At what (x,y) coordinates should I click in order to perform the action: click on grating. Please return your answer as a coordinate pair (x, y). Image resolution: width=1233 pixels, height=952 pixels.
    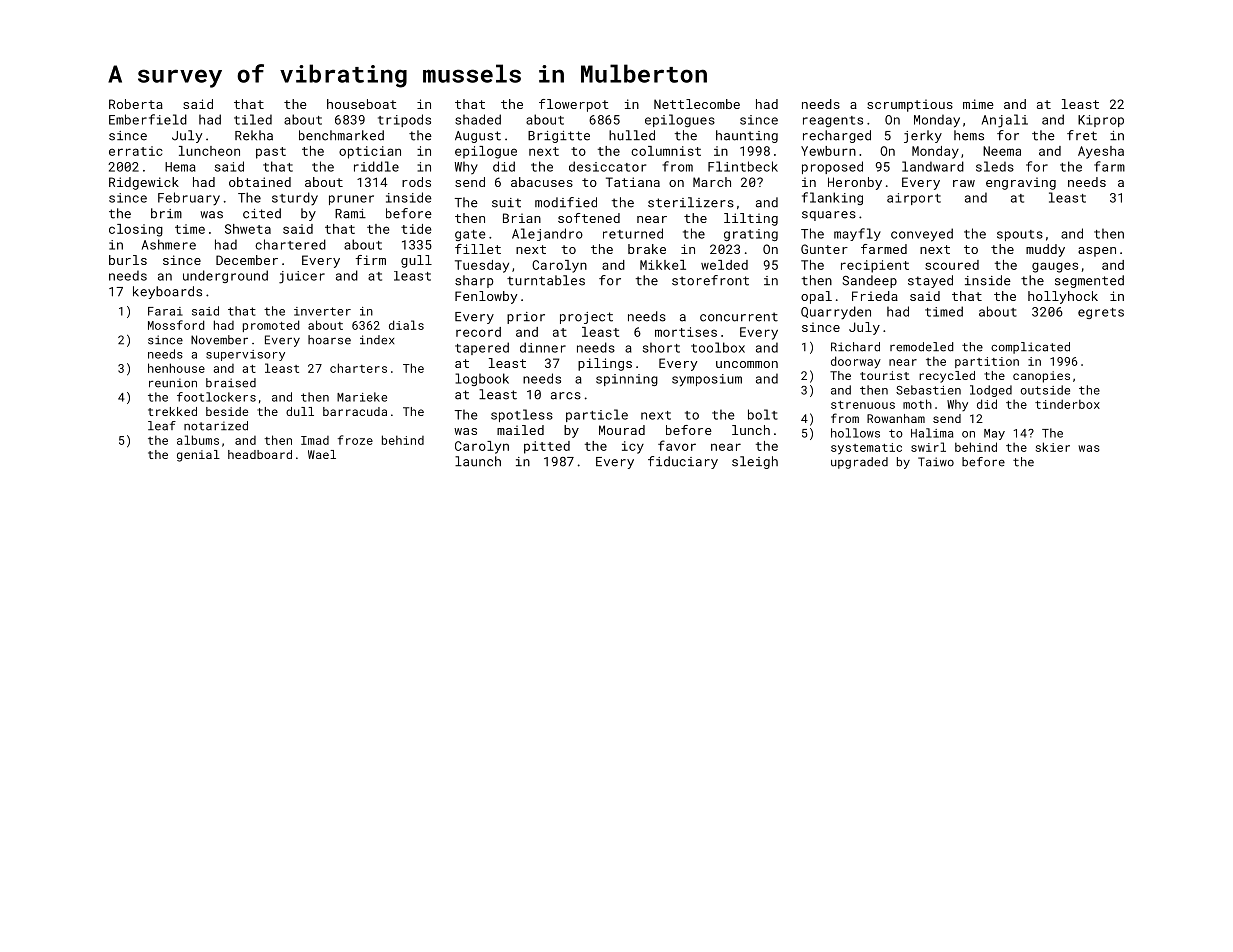
    Looking at the image, I should click on (751, 235).
